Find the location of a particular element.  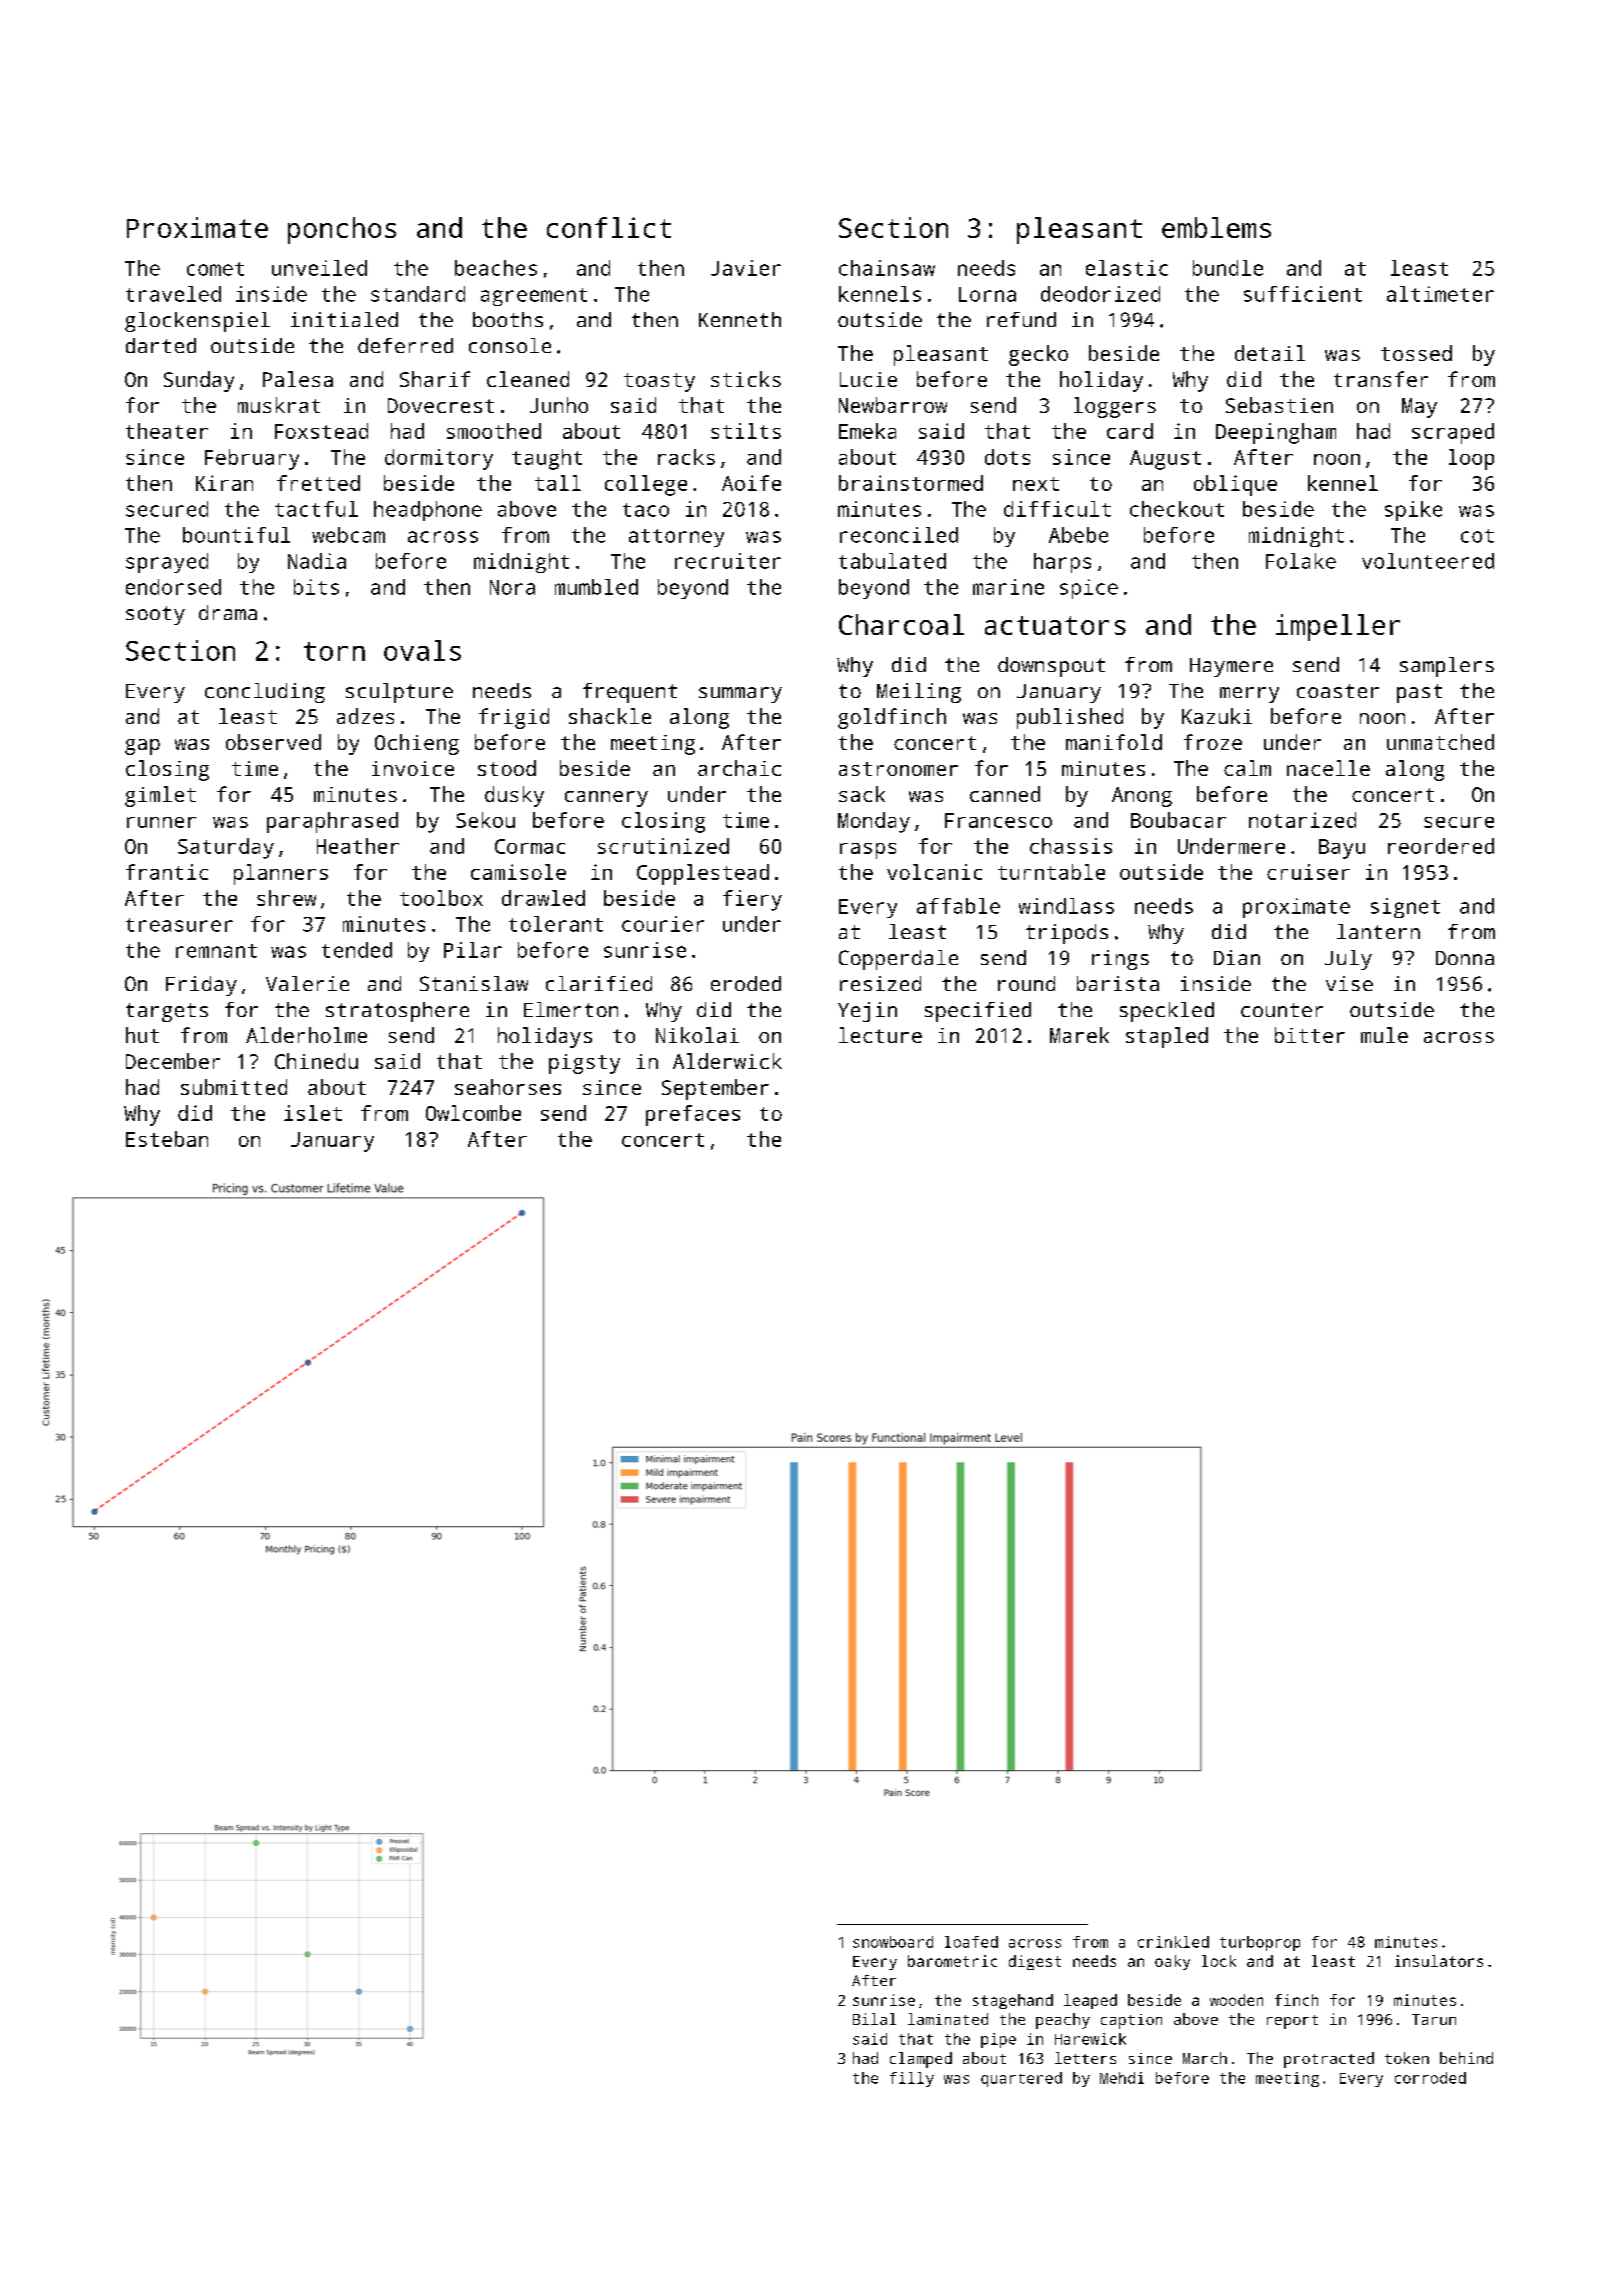

comet is located at coordinates (215, 269).
